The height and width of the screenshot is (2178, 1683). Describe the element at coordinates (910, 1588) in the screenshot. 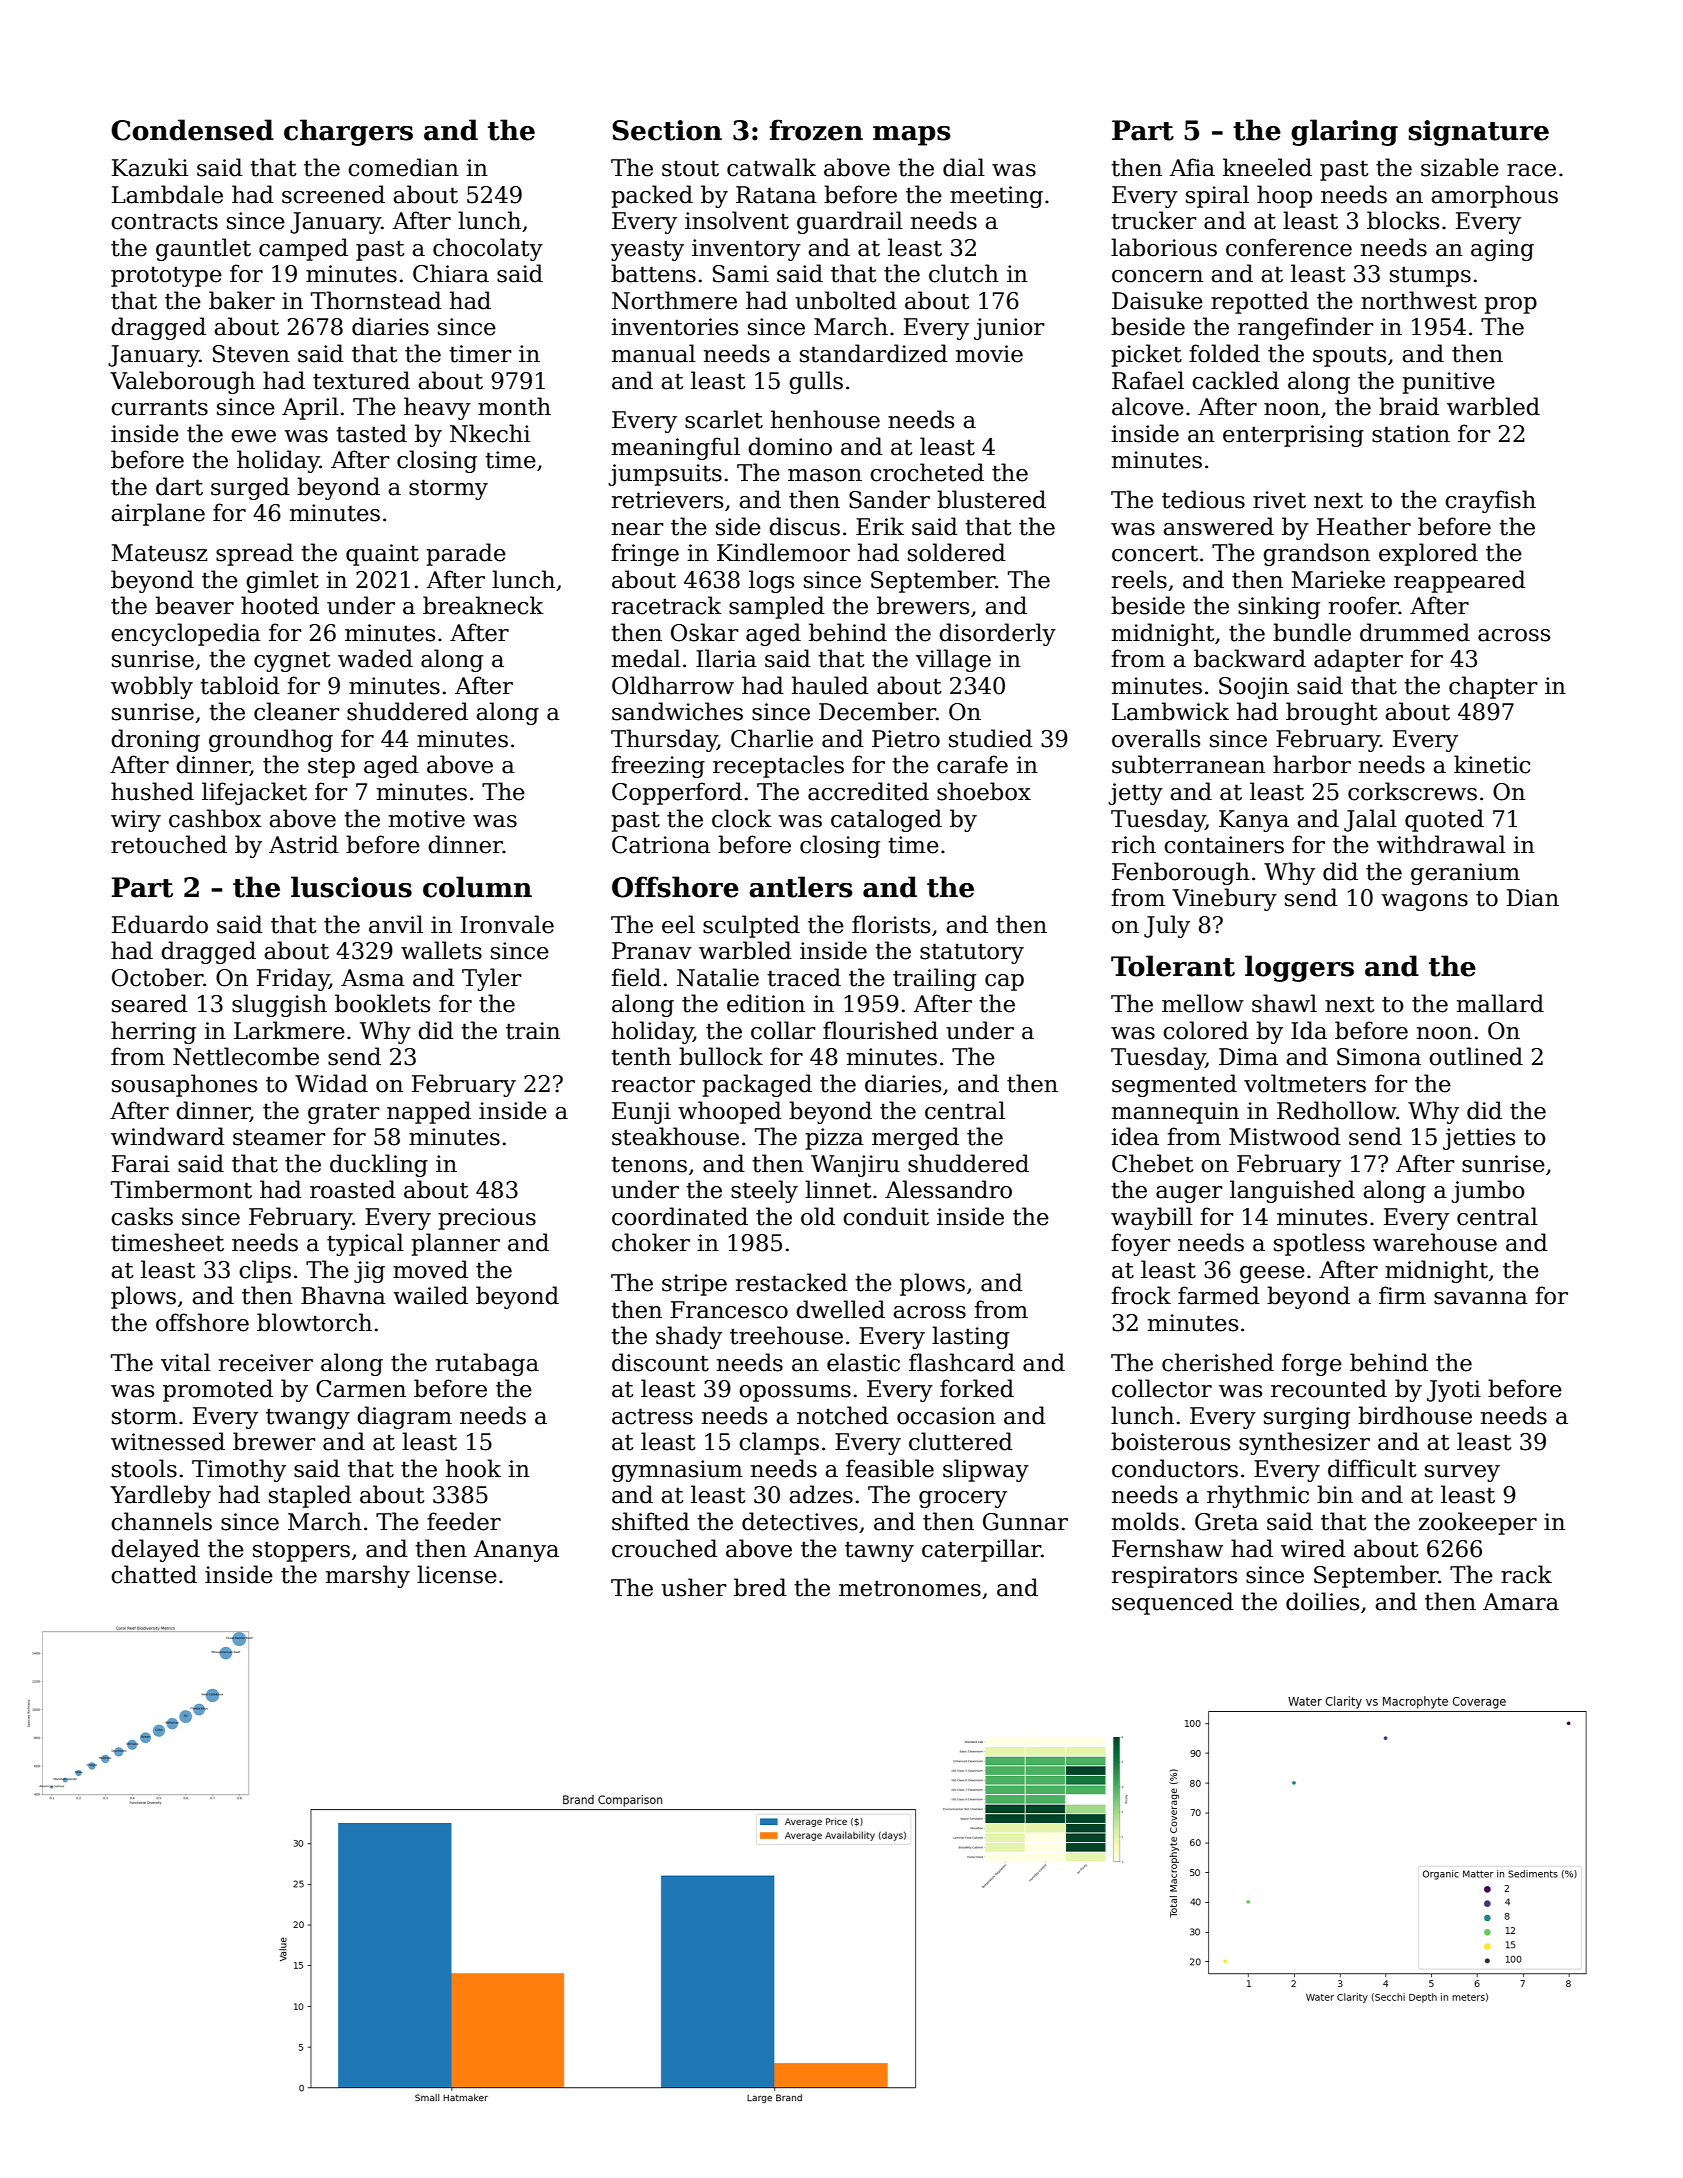

I see `metronomes` at that location.
